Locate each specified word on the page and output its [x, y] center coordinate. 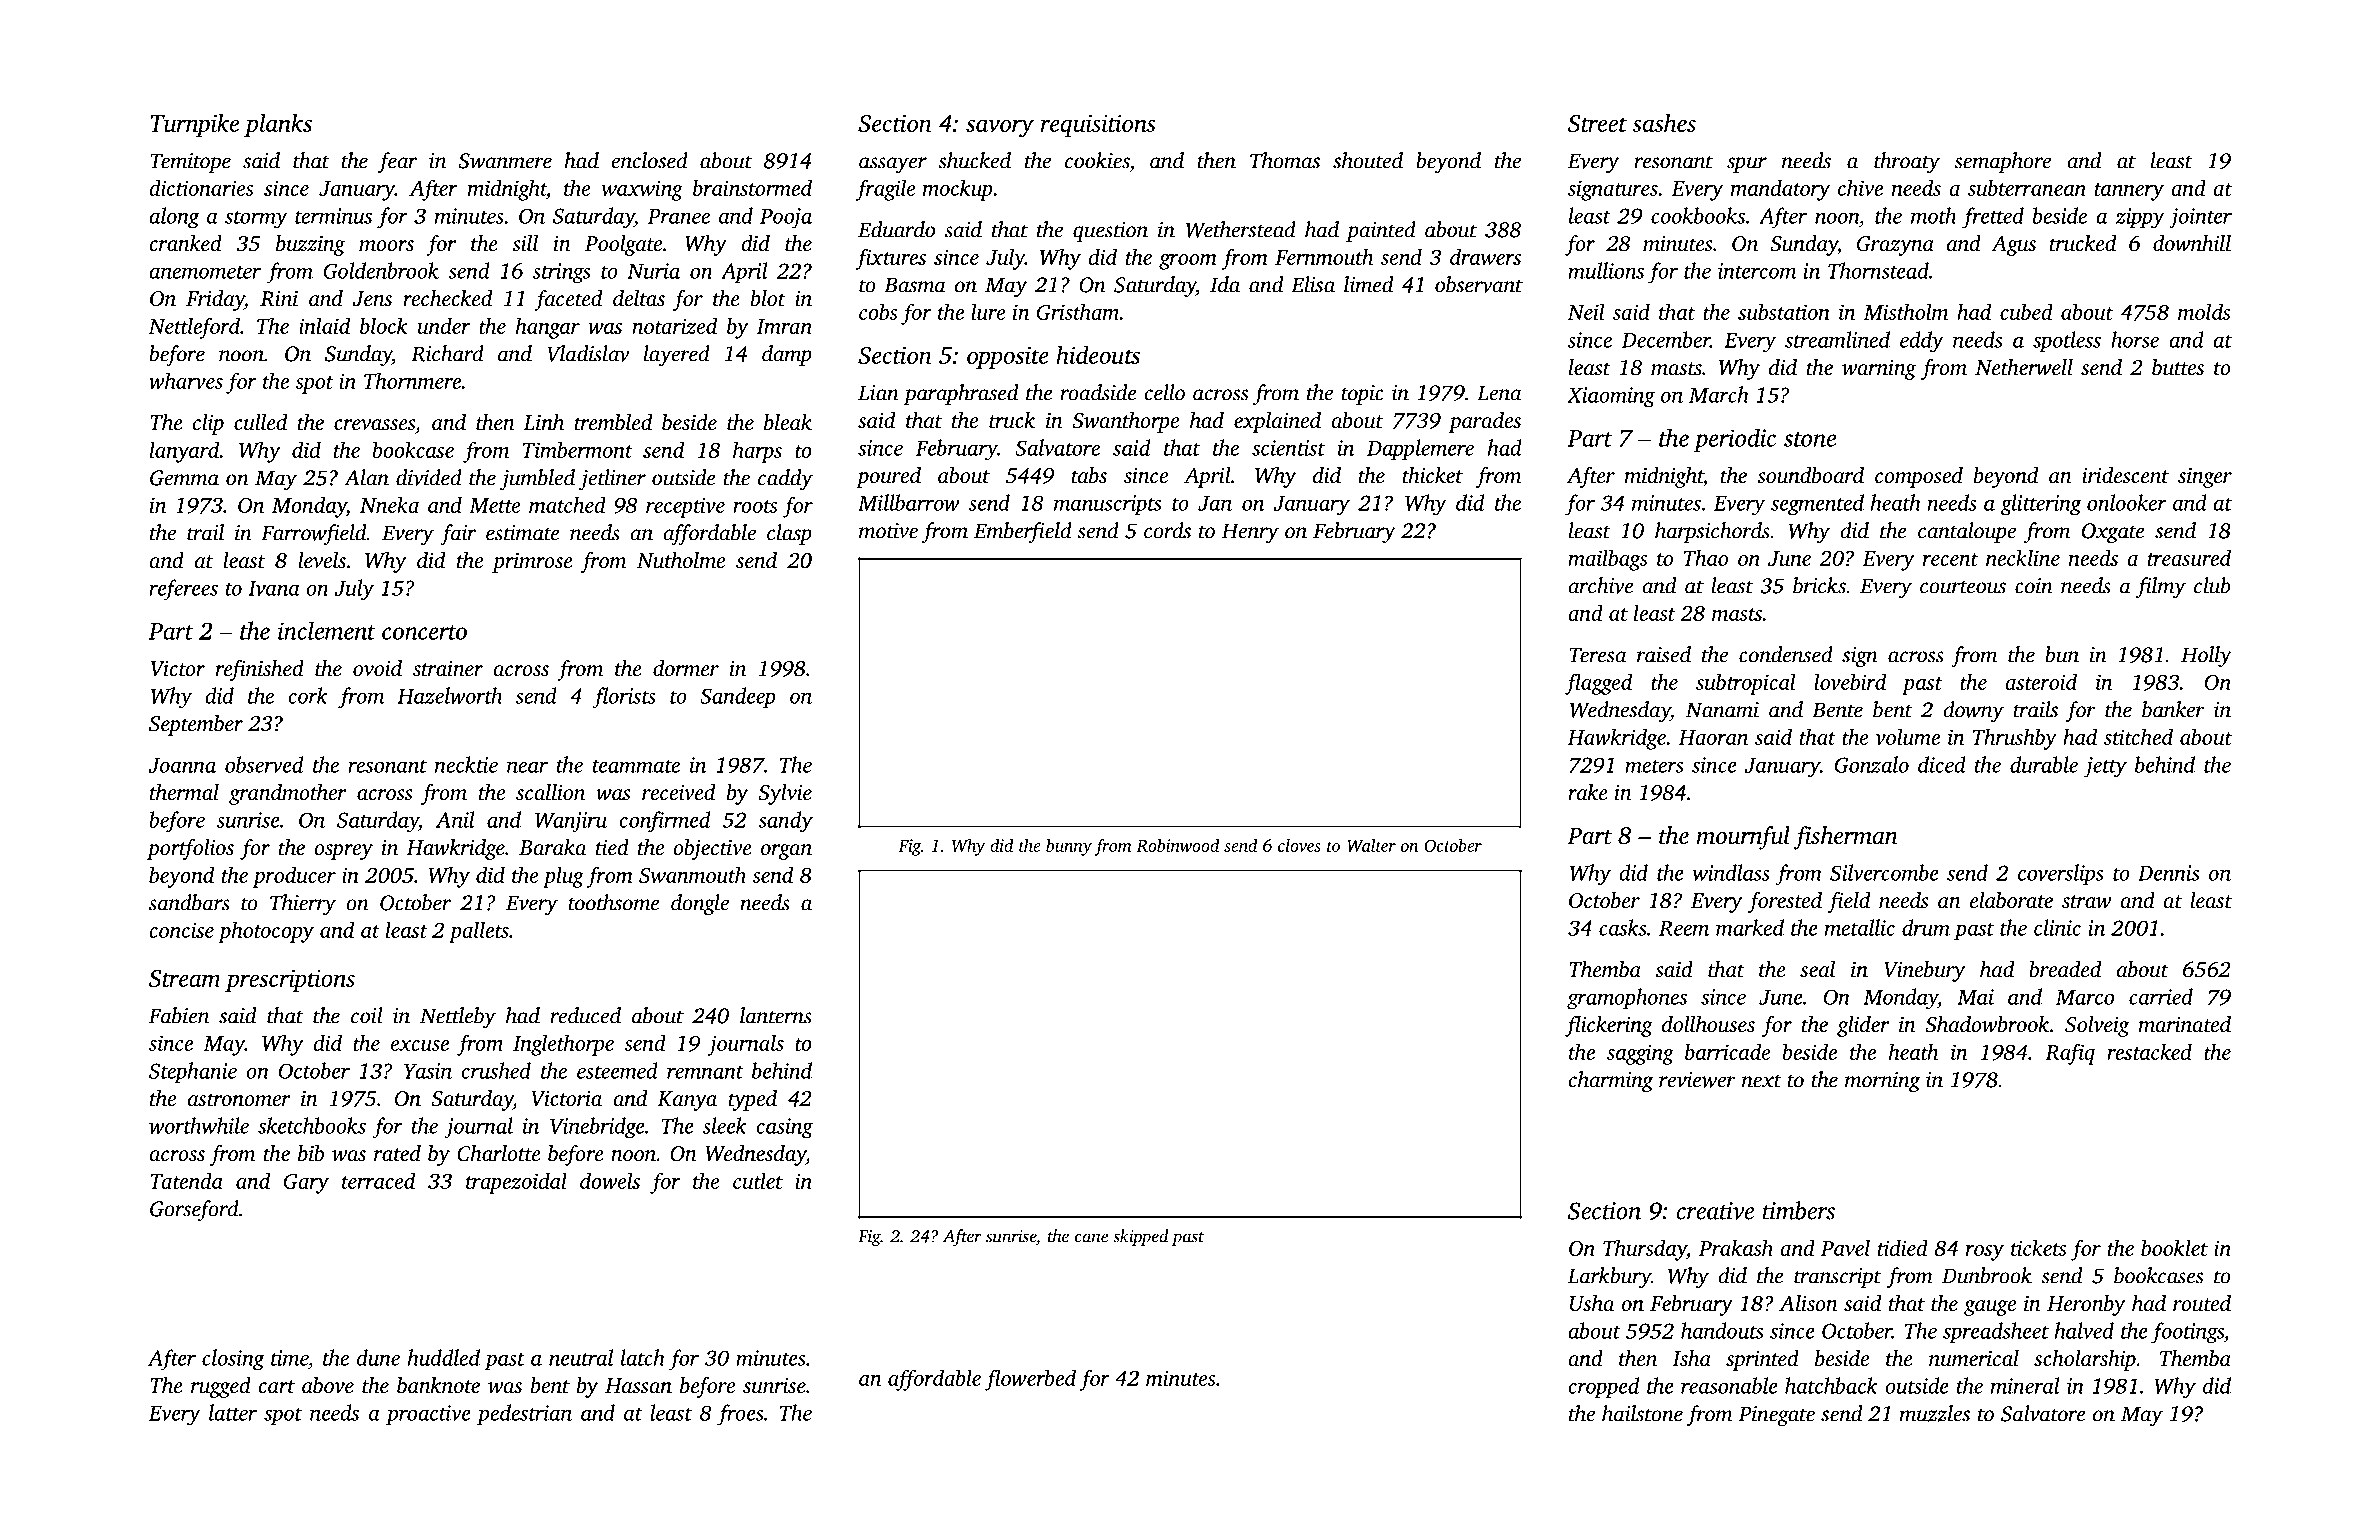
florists [624, 698]
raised [1664, 654]
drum [1926, 927]
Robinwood [1177, 845]
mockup [958, 190]
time [289, 1358]
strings [561, 273]
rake [1588, 792]
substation [1784, 311]
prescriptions [290, 980]
